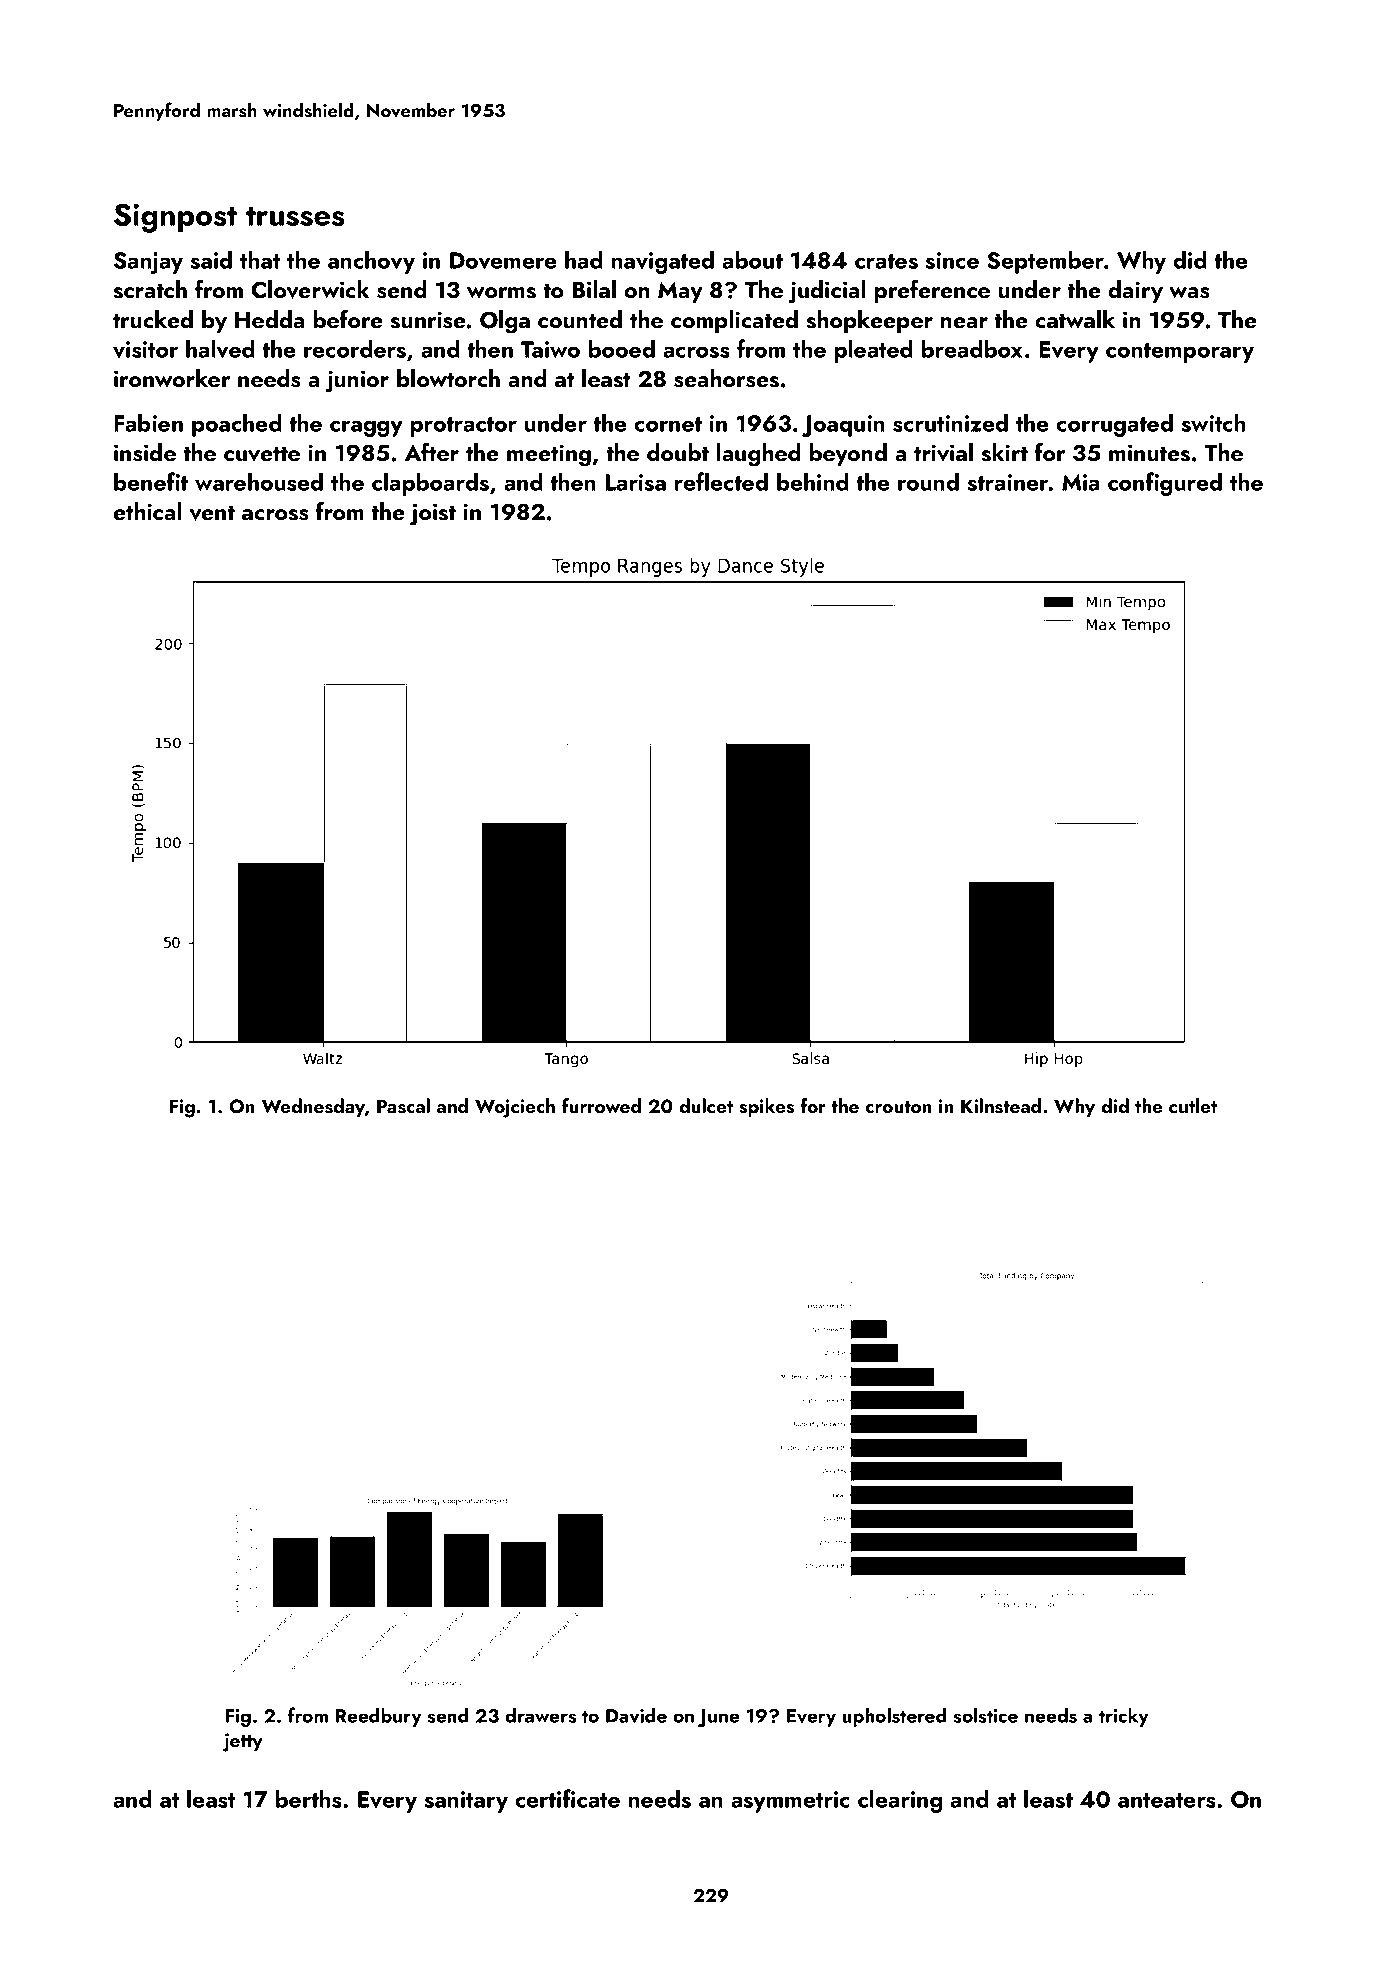 Image resolution: width=1386 pixels, height=1969 pixels. Describe the element at coordinates (721, 481) in the screenshot. I see `reflected` at that location.
